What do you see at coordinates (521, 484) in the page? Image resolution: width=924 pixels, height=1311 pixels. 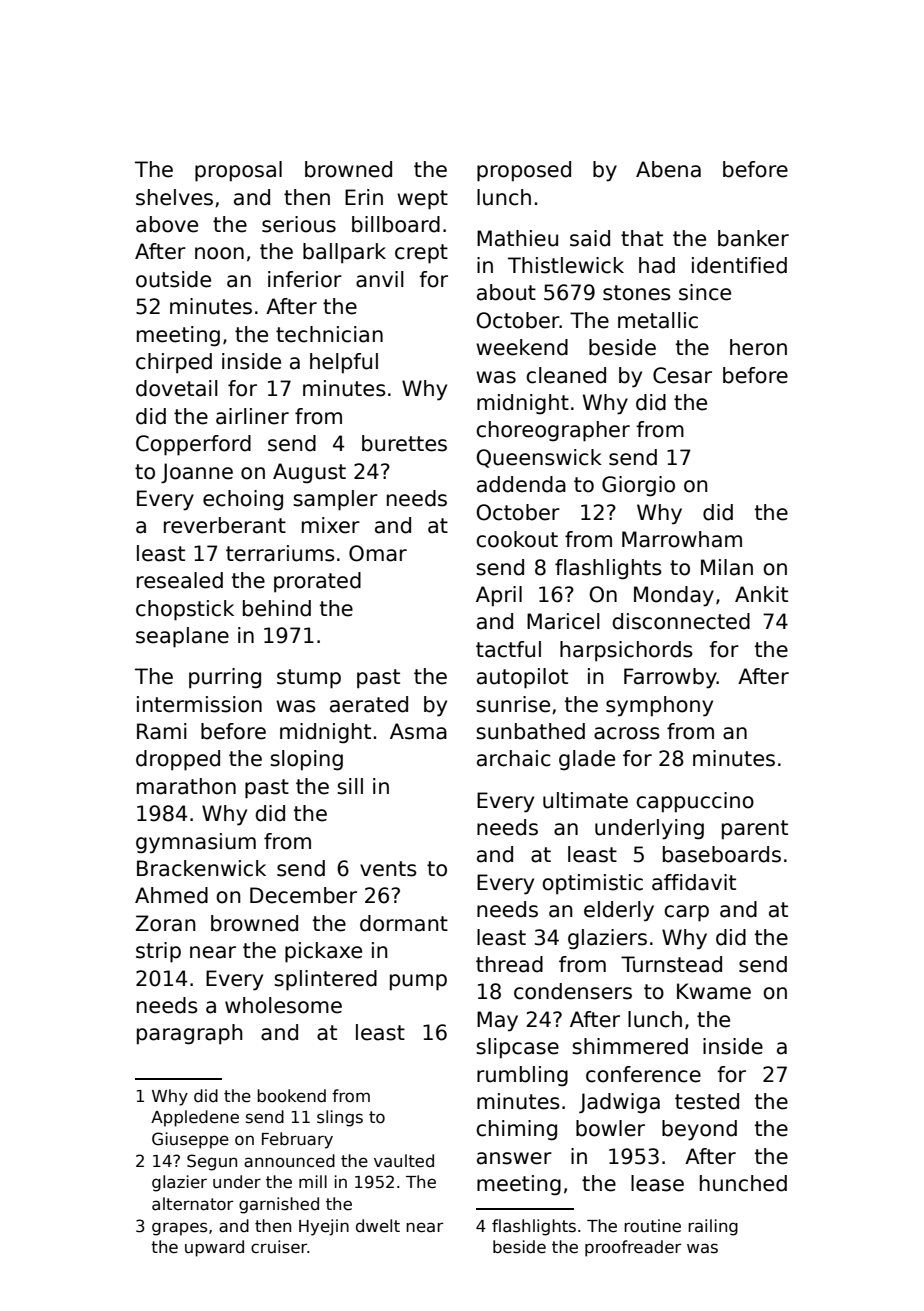 I see `addenda` at bounding box center [521, 484].
